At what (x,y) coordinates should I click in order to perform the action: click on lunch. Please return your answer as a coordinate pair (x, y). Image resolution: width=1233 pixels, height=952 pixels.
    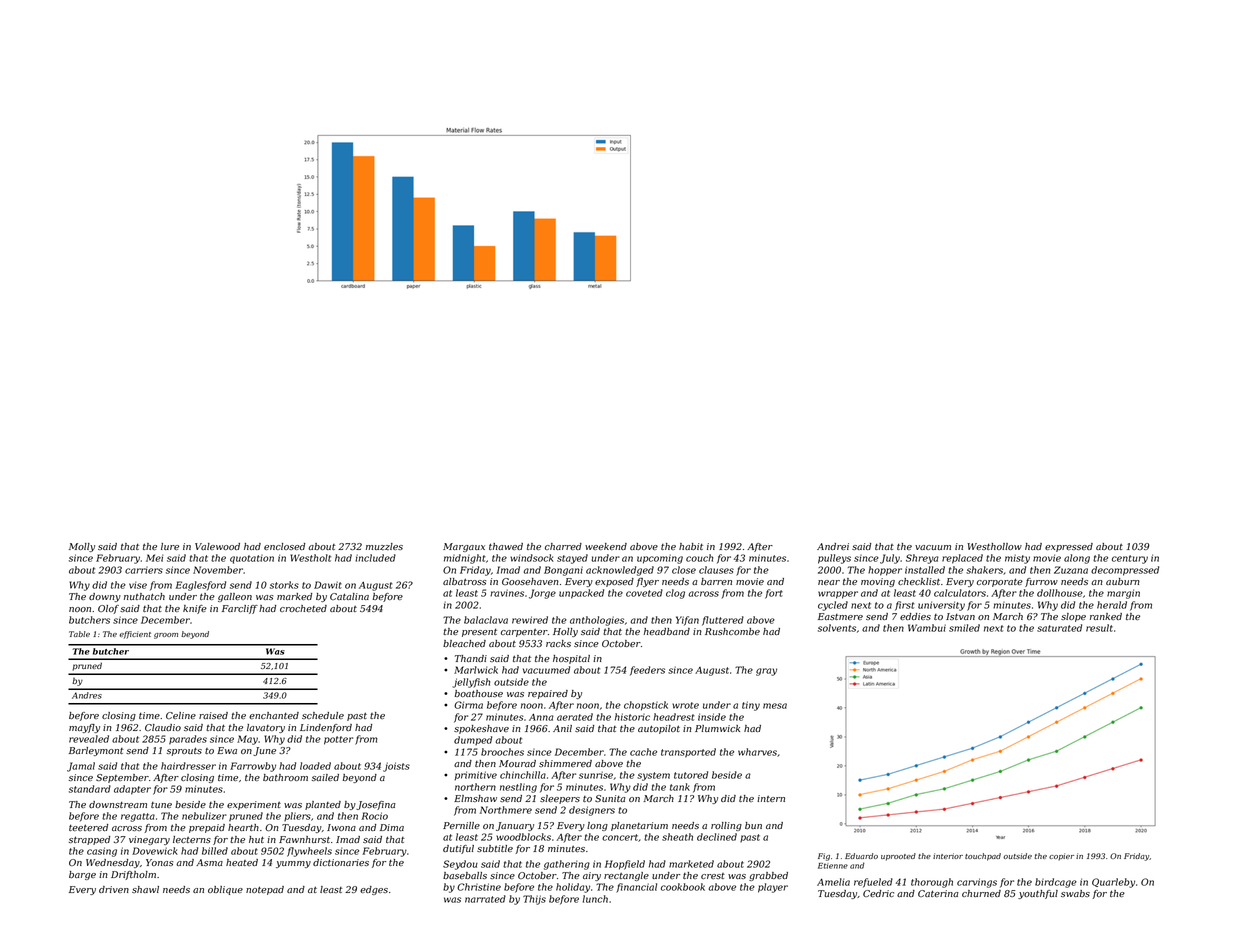
    Looking at the image, I should click on (595, 899).
